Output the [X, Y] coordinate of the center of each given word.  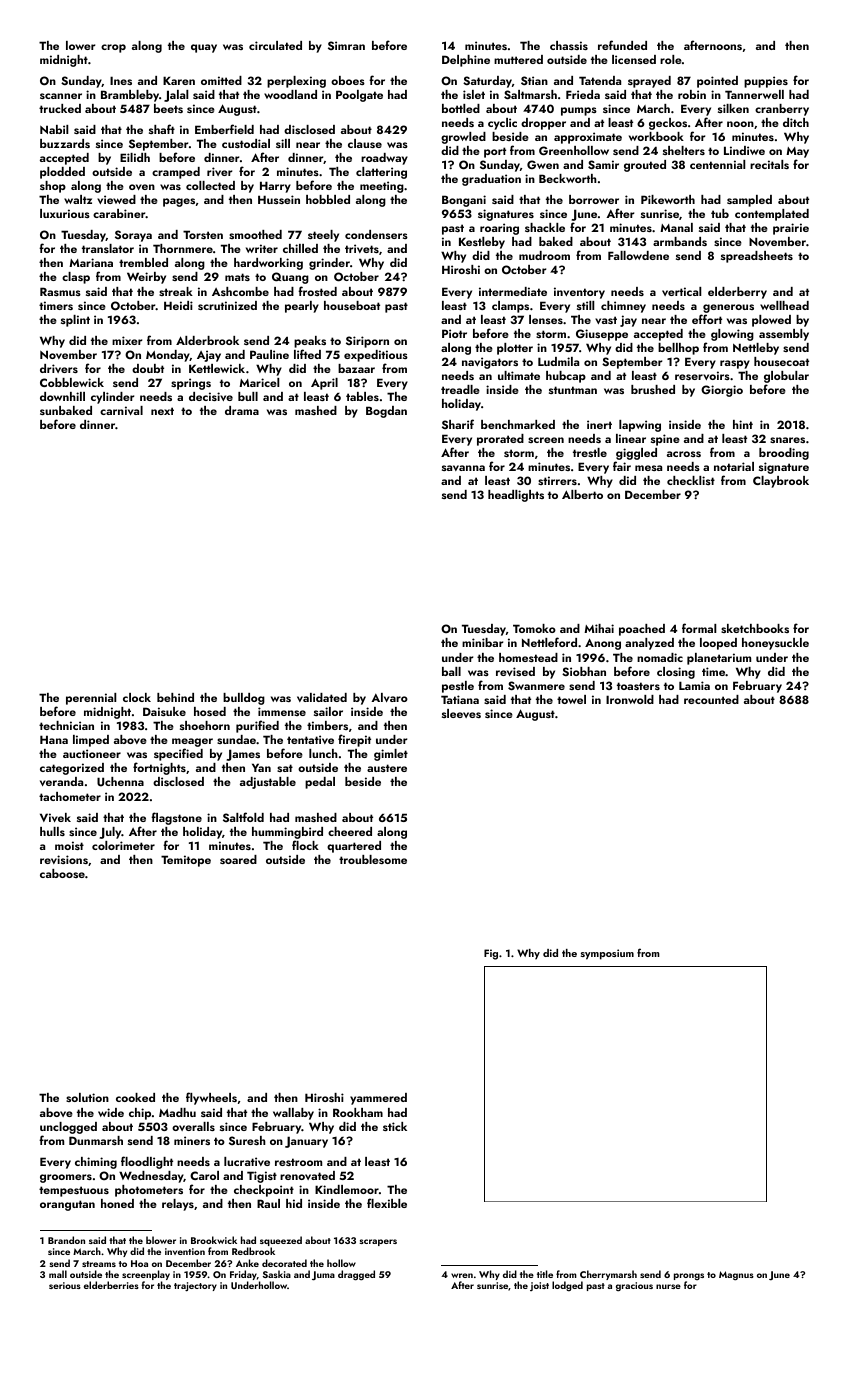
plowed [771, 321]
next [162, 411]
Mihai [599, 628]
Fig [491, 954]
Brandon [66, 1240]
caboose [62, 873]
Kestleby [482, 243]
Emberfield [224, 129]
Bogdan [386, 412]
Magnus [736, 1276]
